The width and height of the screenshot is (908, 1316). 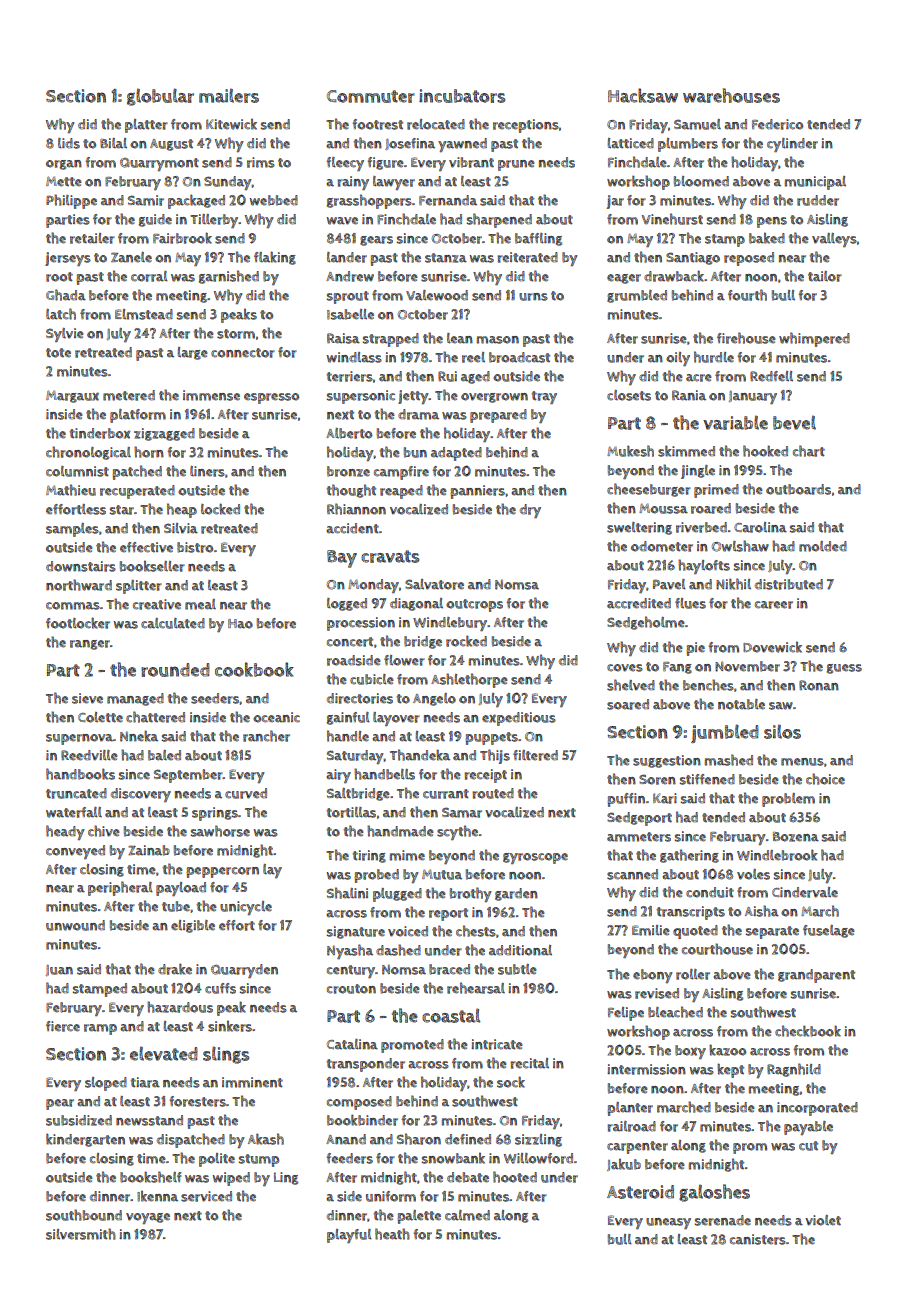 I want to click on Tillerby, so click(x=214, y=221).
